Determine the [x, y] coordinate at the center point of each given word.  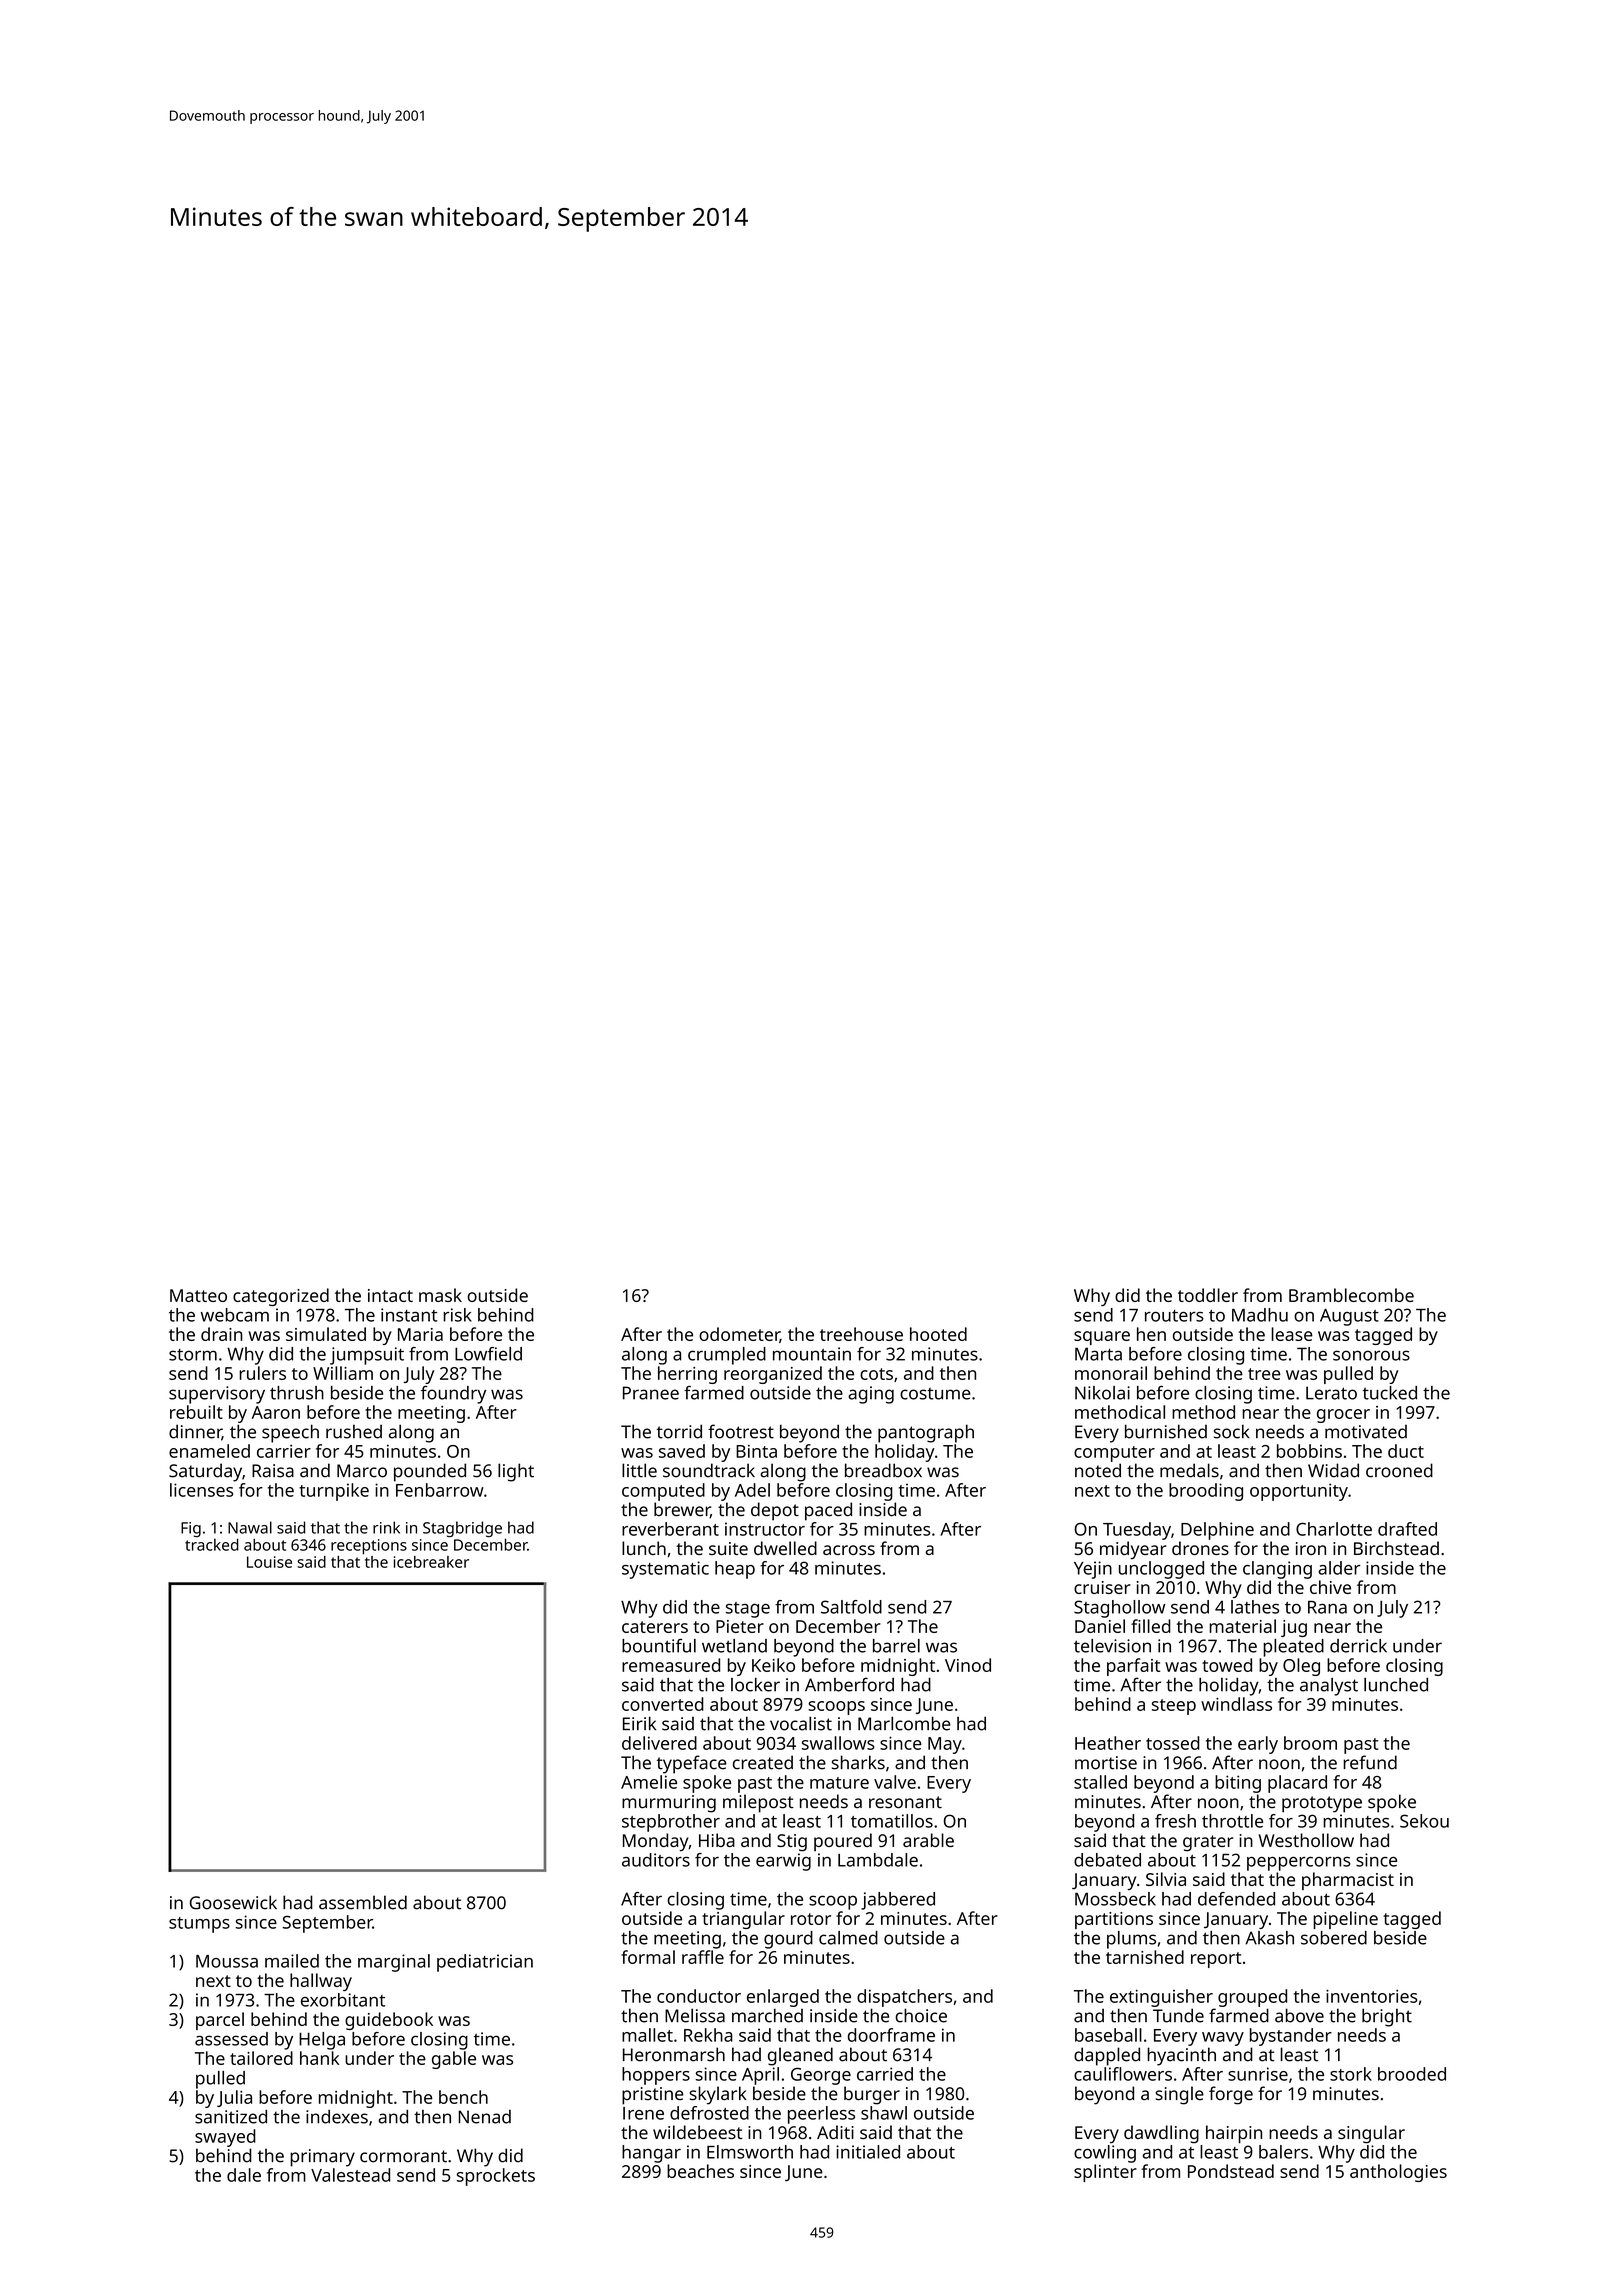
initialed [868, 2152]
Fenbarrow [440, 1490]
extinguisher [1161, 1998]
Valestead [350, 2175]
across [849, 1550]
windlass [1236, 1704]
